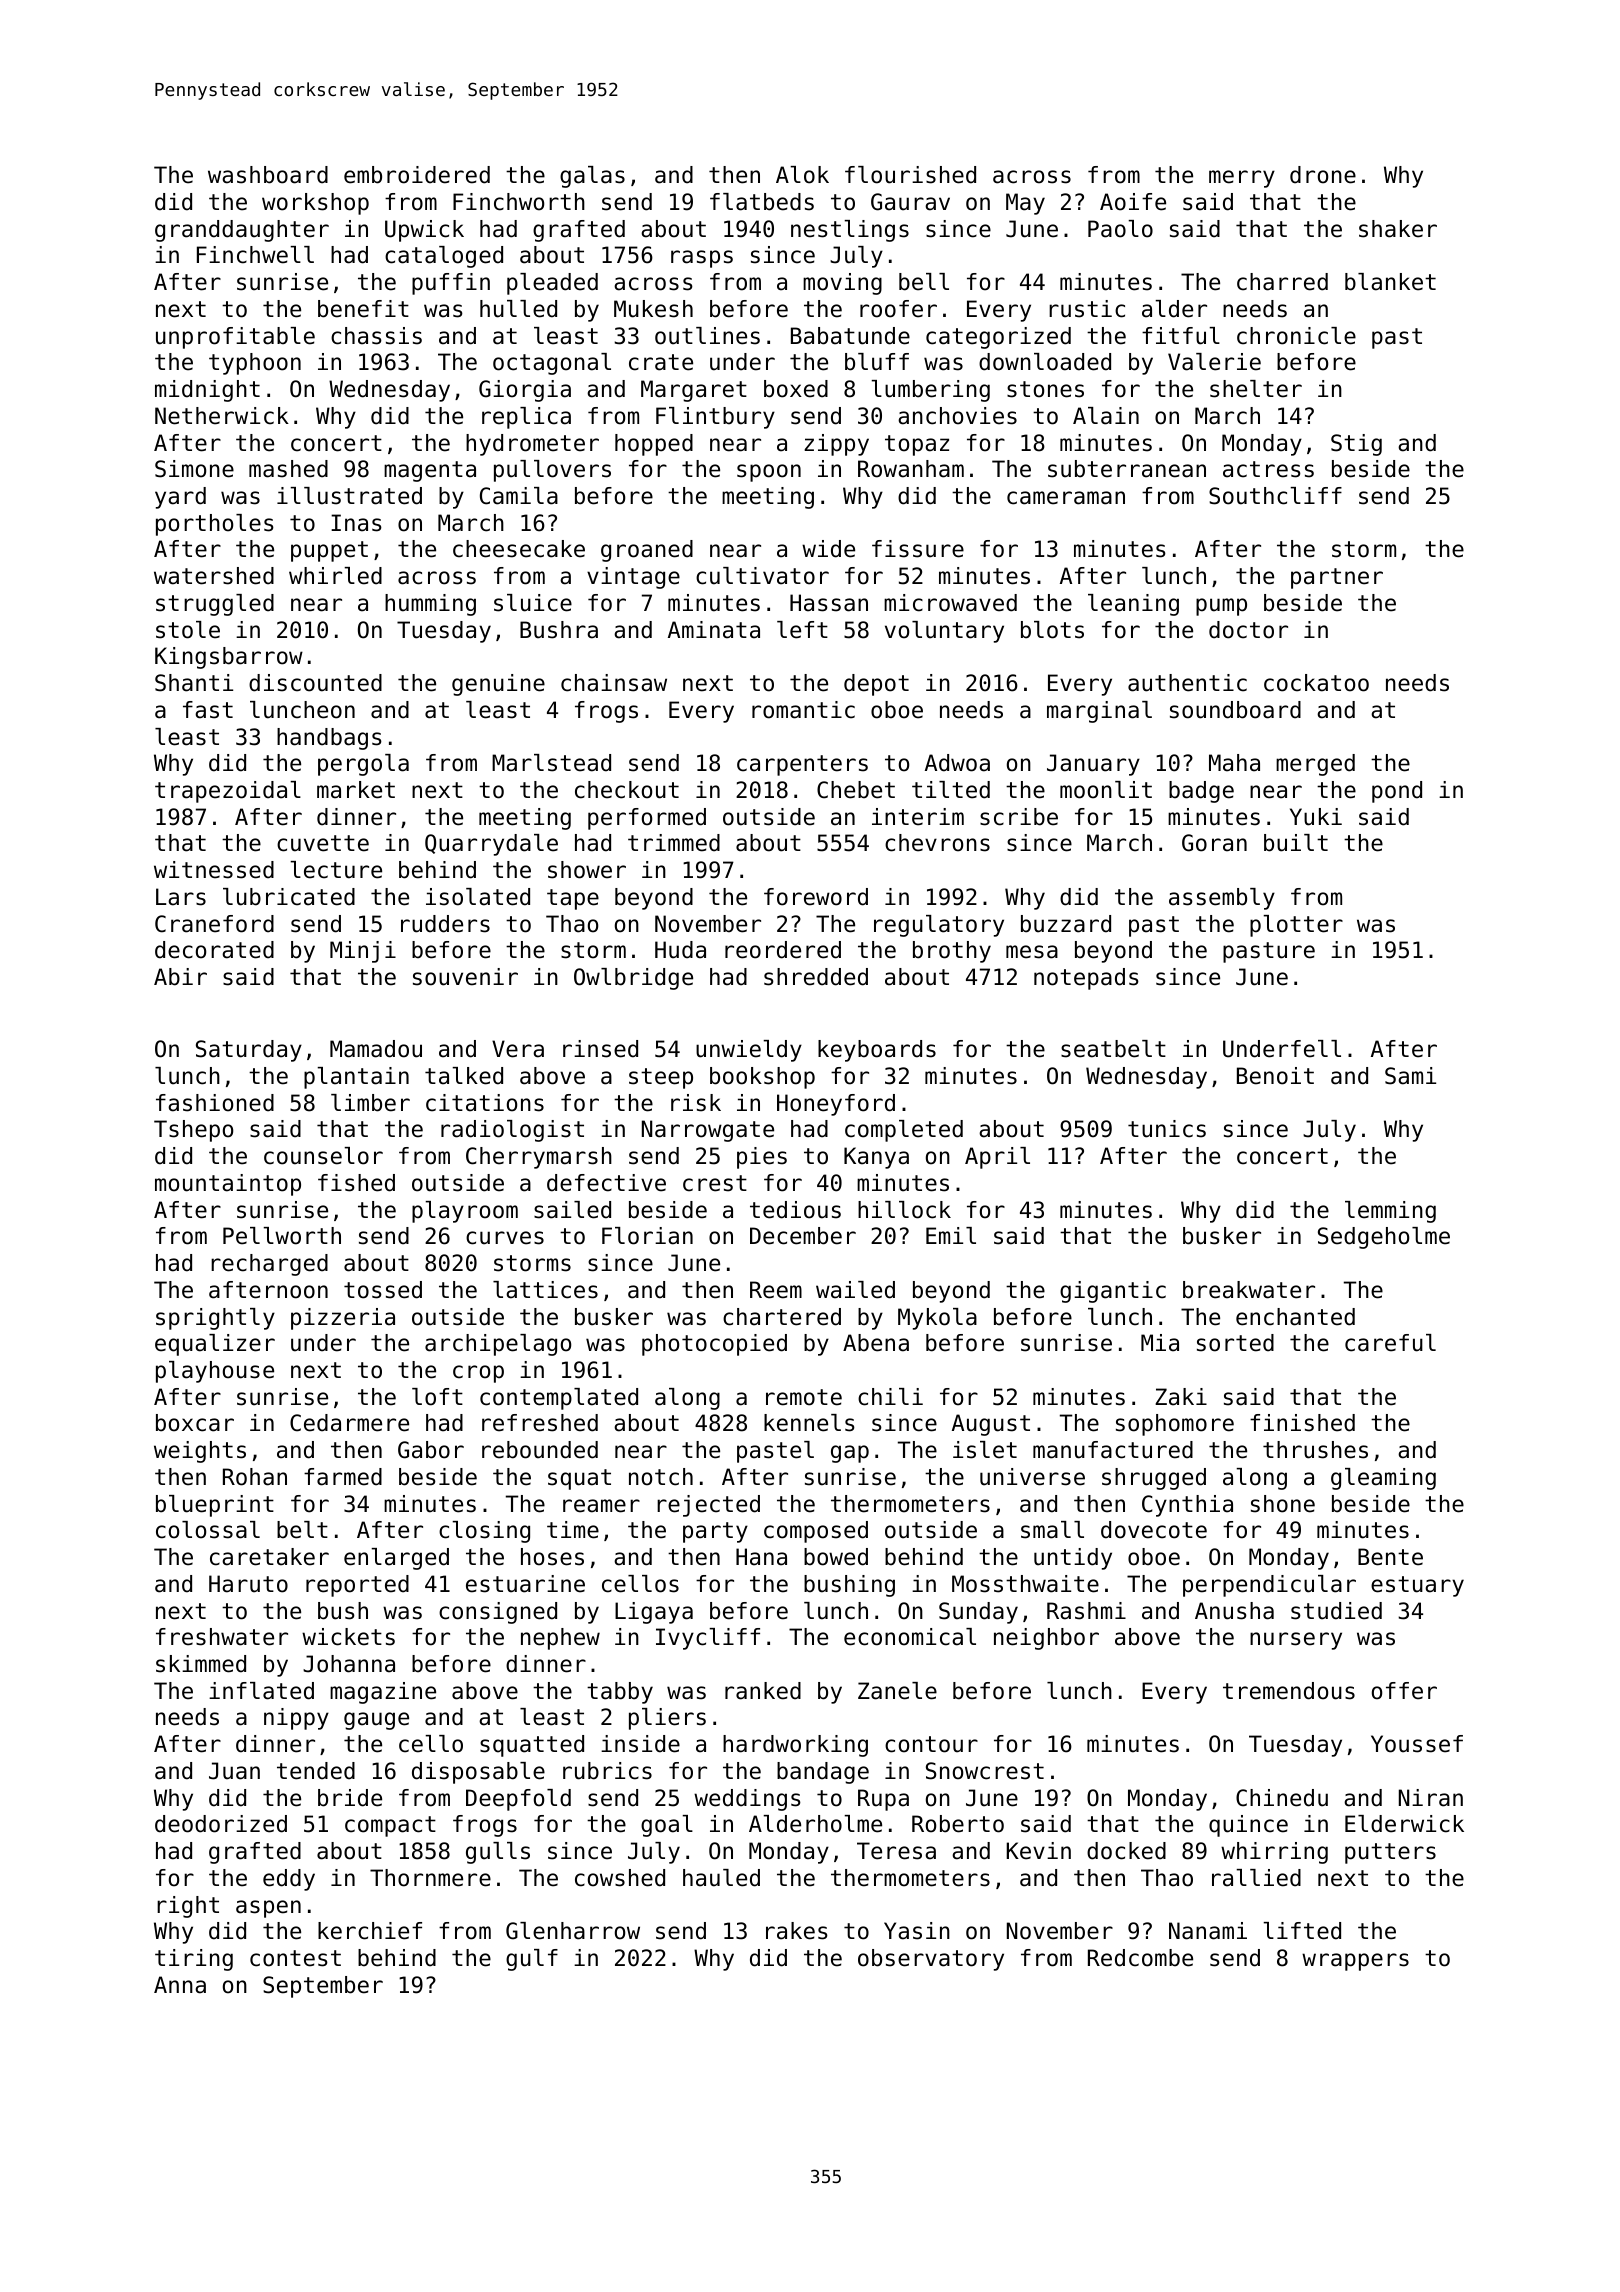  I want to click on estuary, so click(1417, 1586).
